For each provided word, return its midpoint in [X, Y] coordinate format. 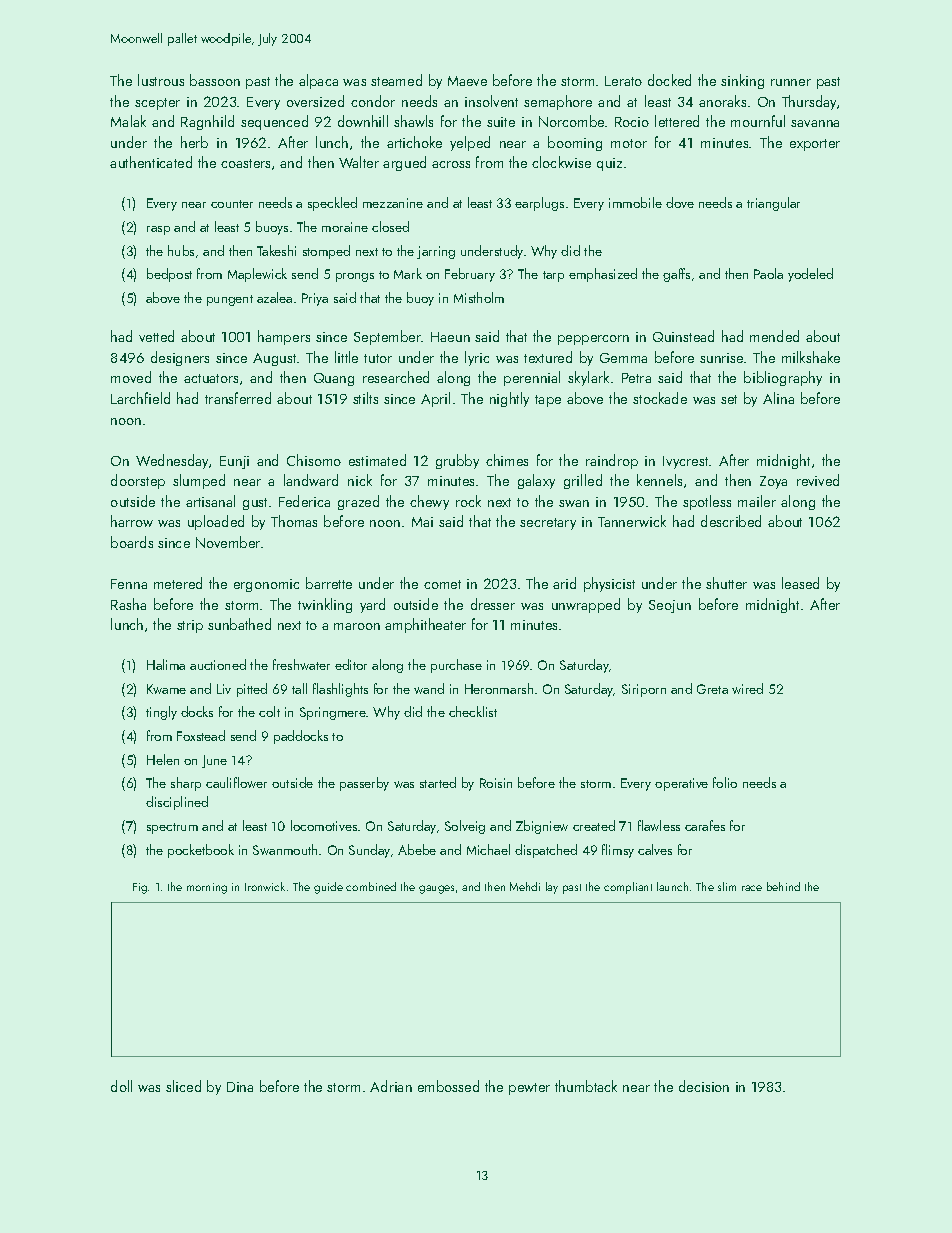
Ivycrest [685, 462]
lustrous [161, 80]
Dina [240, 1087]
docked [669, 80]
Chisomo [314, 460]
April [435, 399]
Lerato [623, 81]
